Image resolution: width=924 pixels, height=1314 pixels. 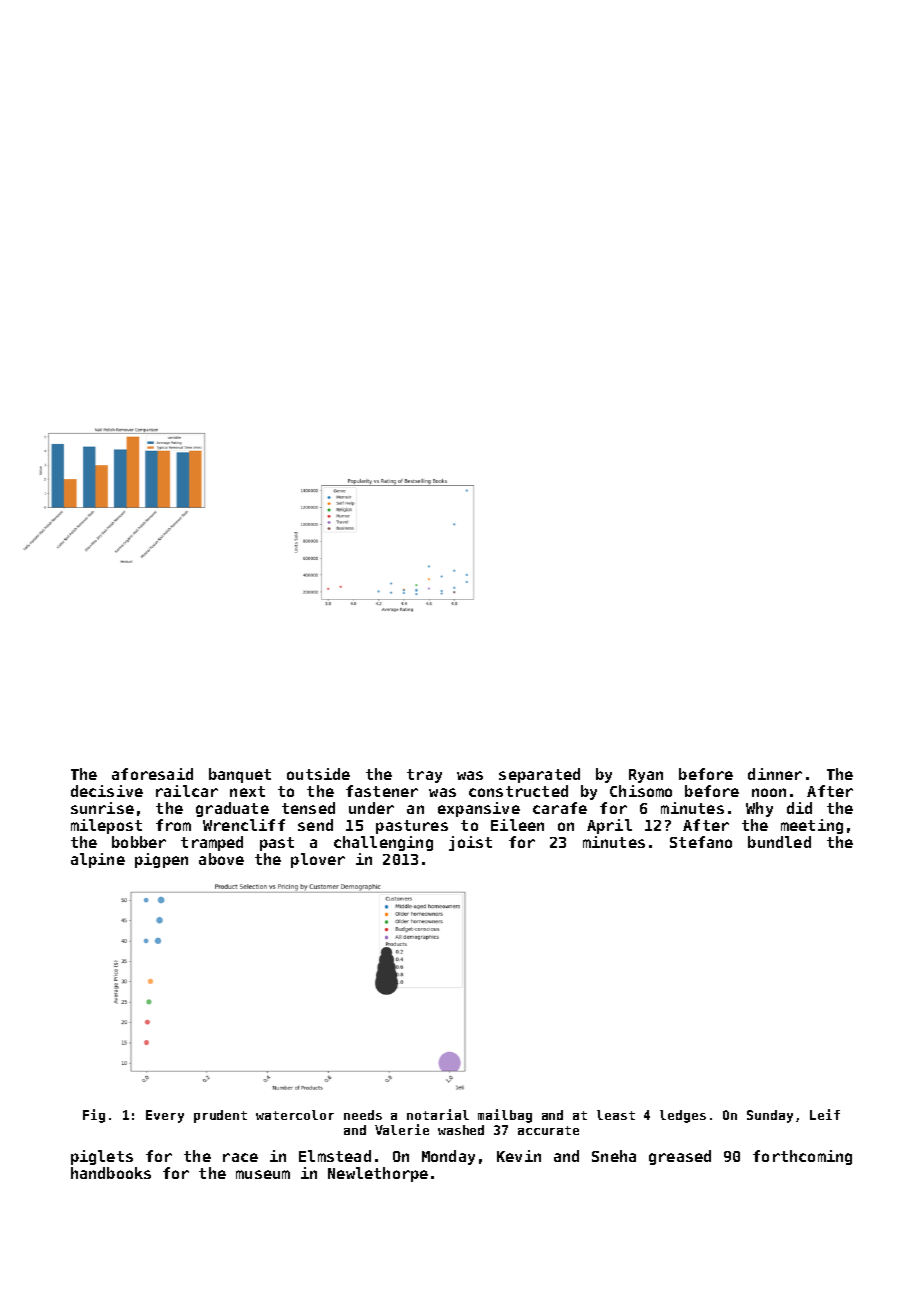 I want to click on mailbag, so click(x=505, y=1116).
